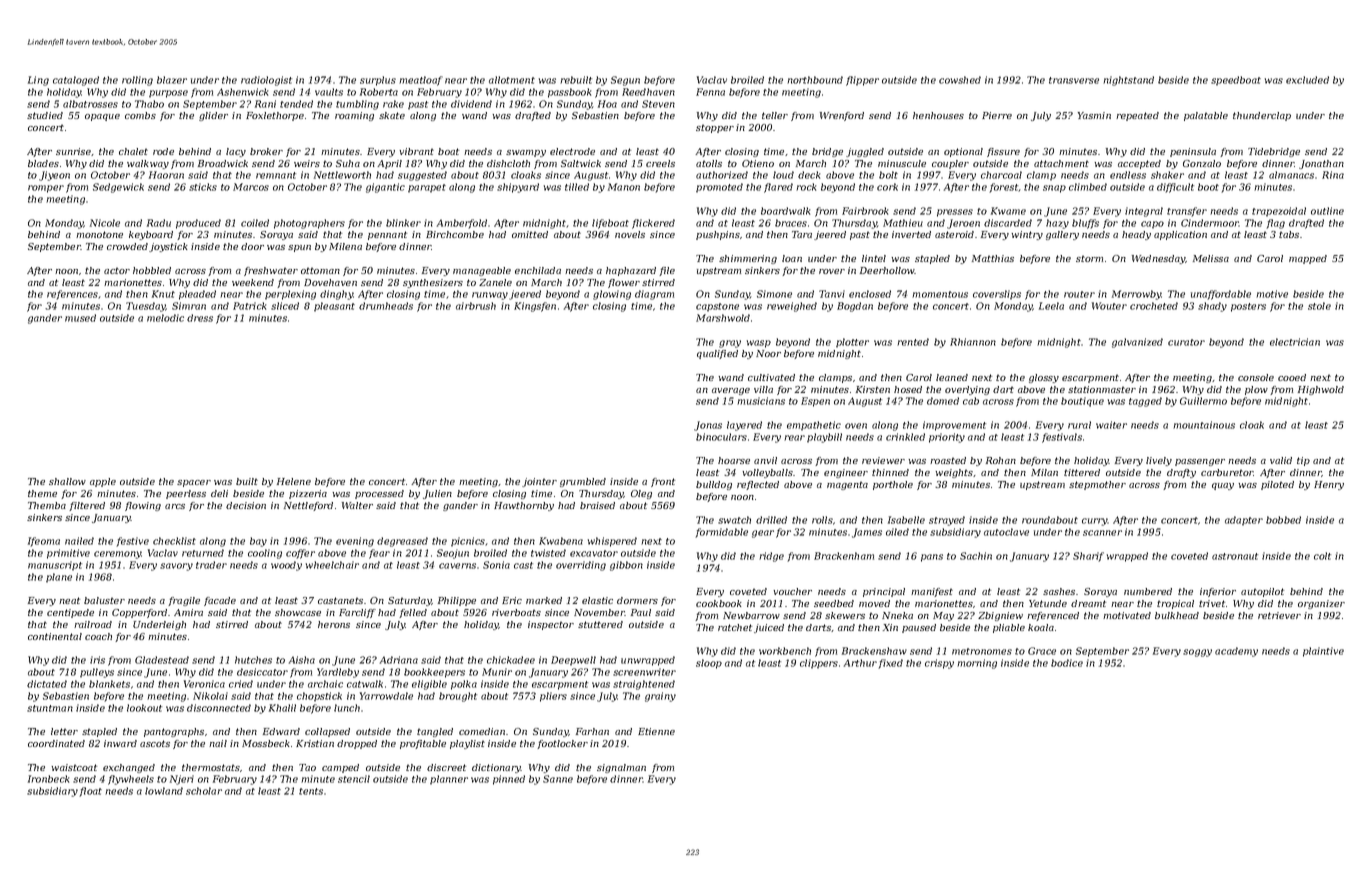 The width and height of the screenshot is (1372, 887). Describe the element at coordinates (90, 792) in the screenshot. I see `float` at that location.
